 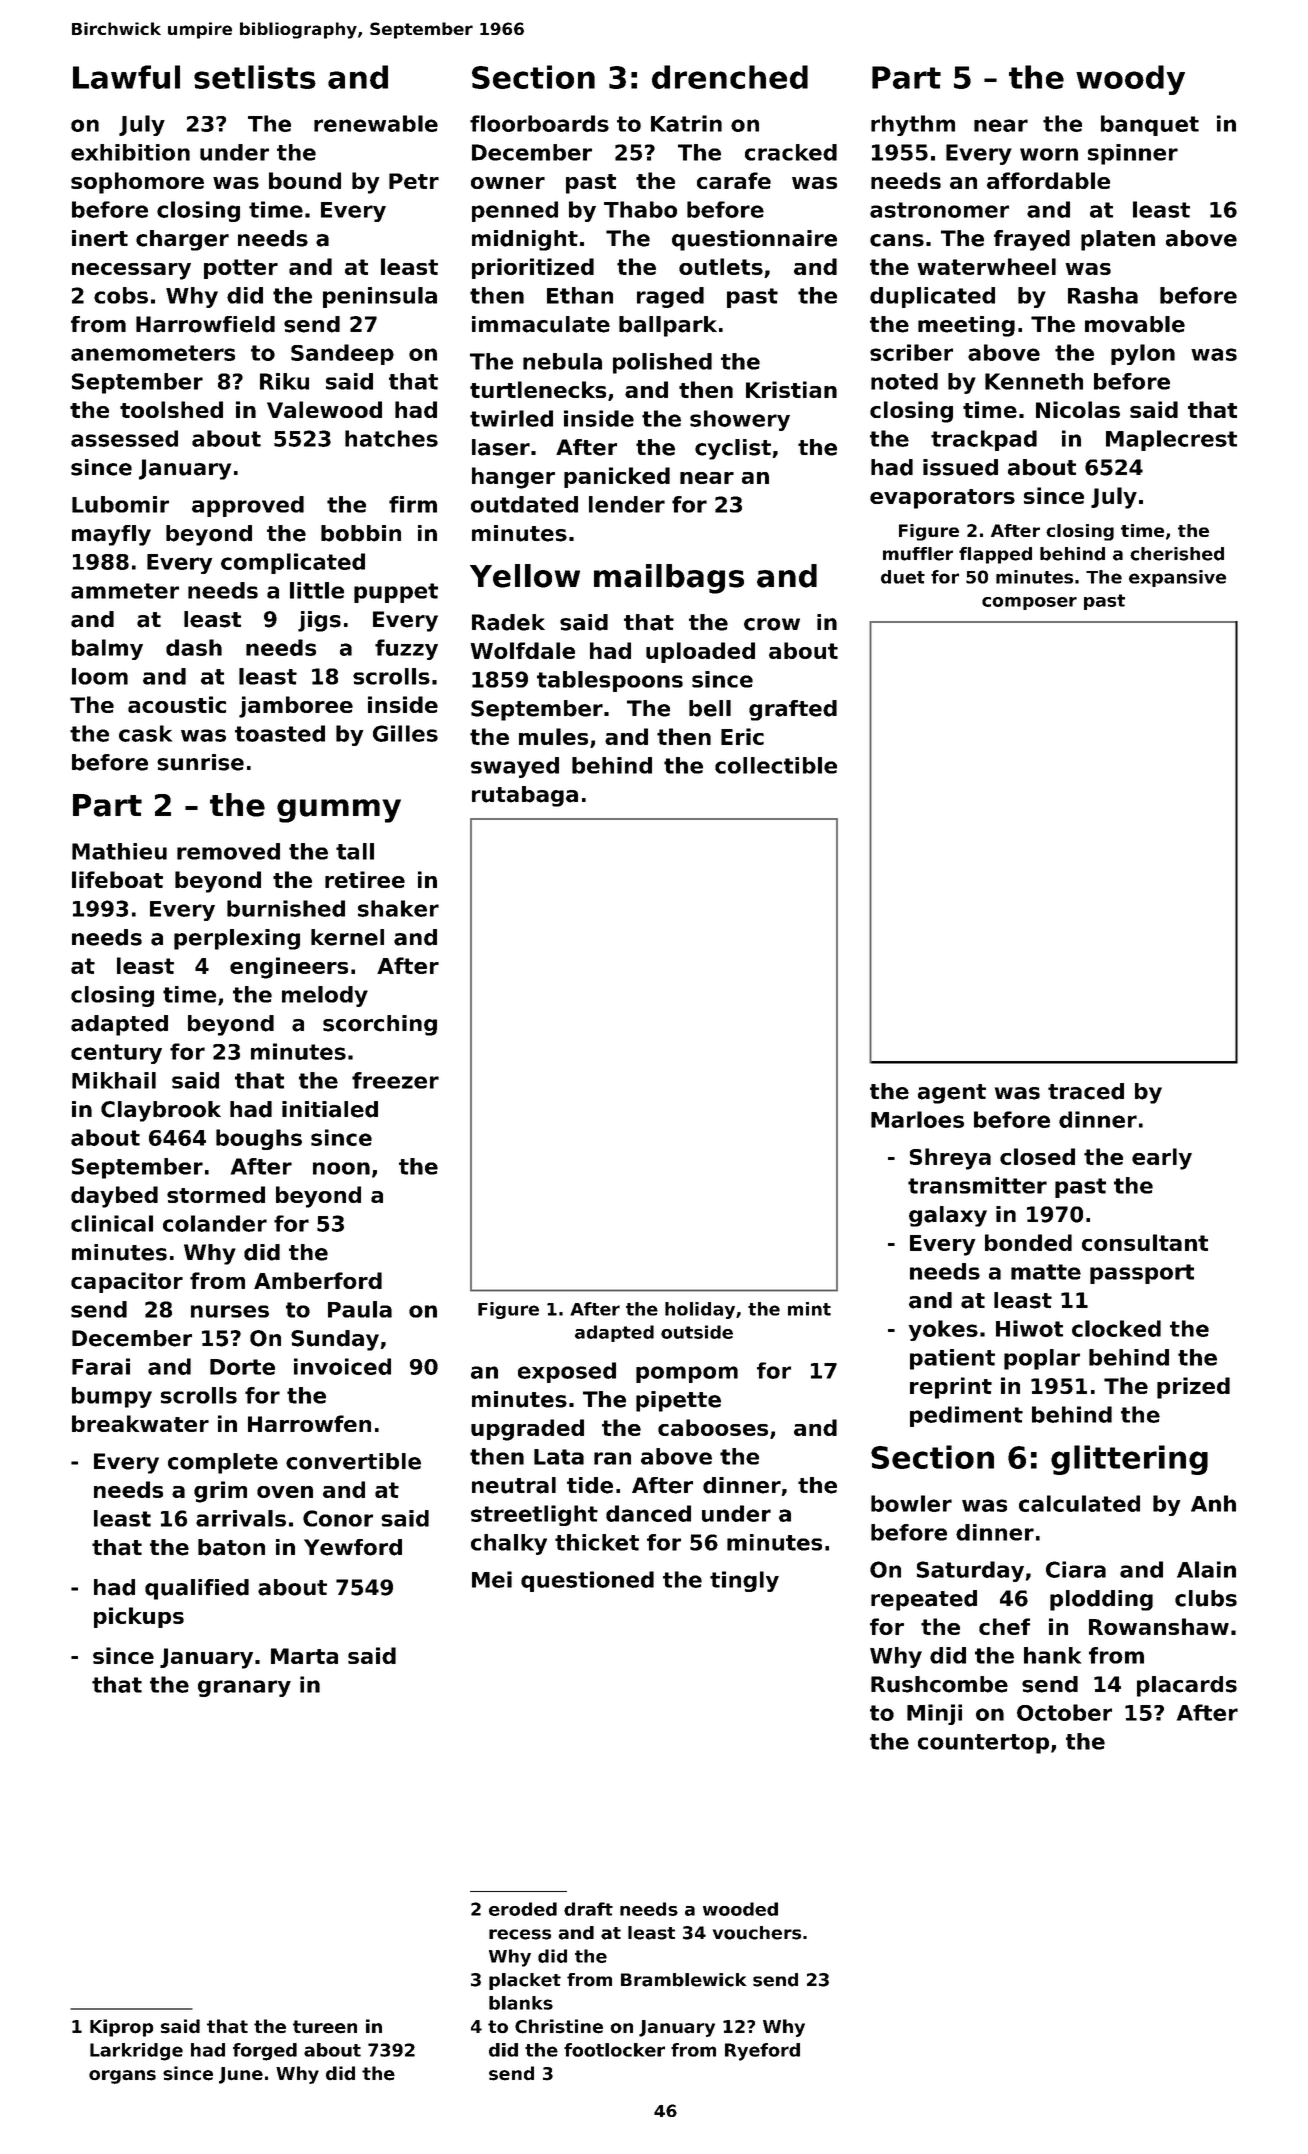 What do you see at coordinates (1118, 240) in the screenshot?
I see `platen` at bounding box center [1118, 240].
